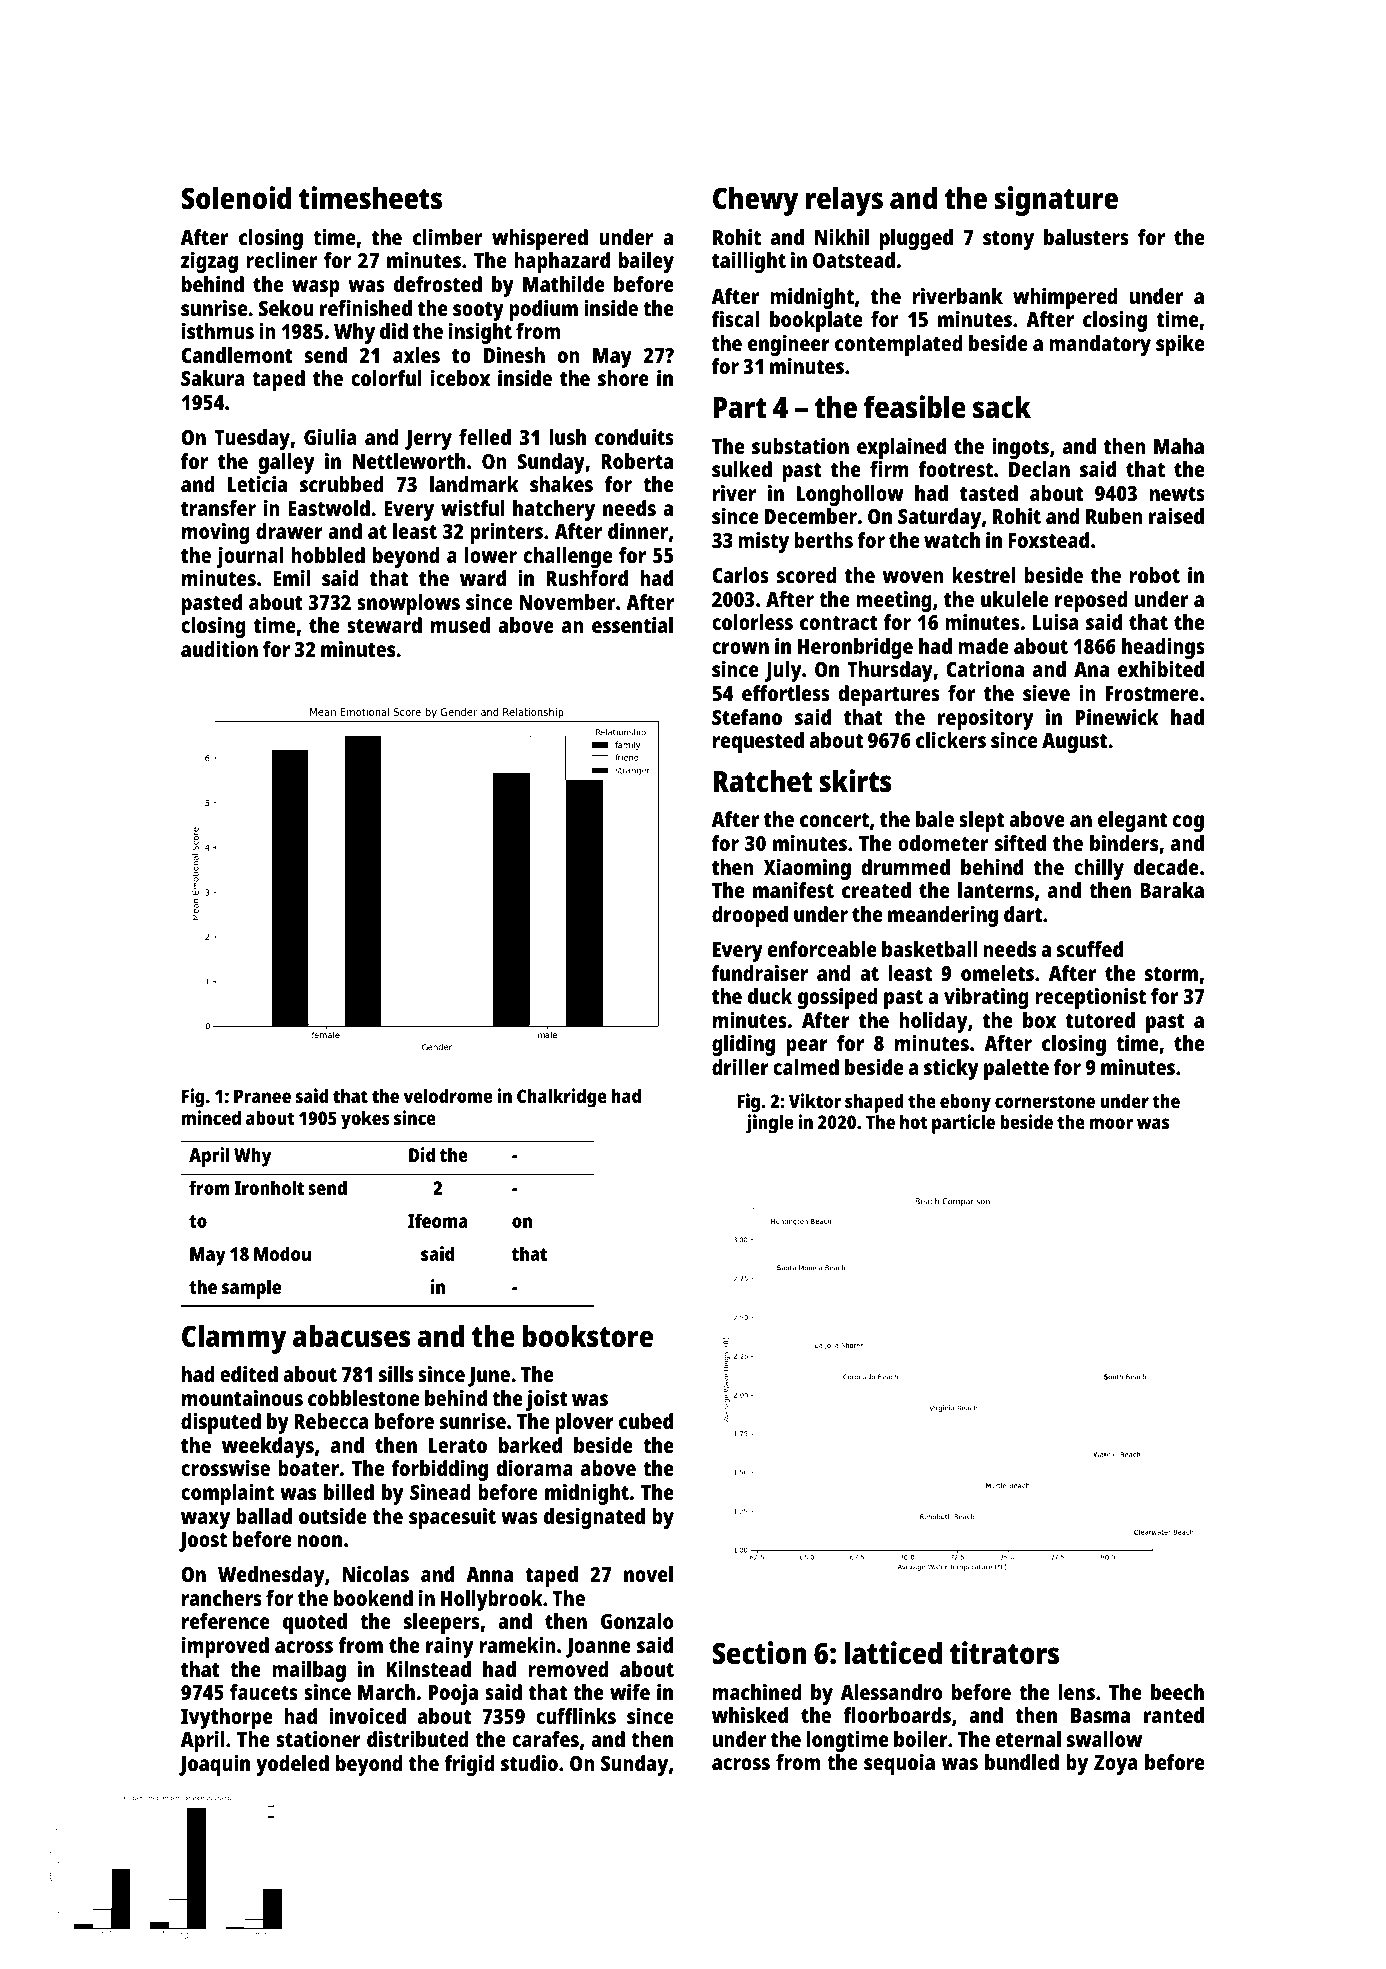 This image has height=1969, width=1386. Describe the element at coordinates (292, 1765) in the image. I see `yodeled` at that location.
